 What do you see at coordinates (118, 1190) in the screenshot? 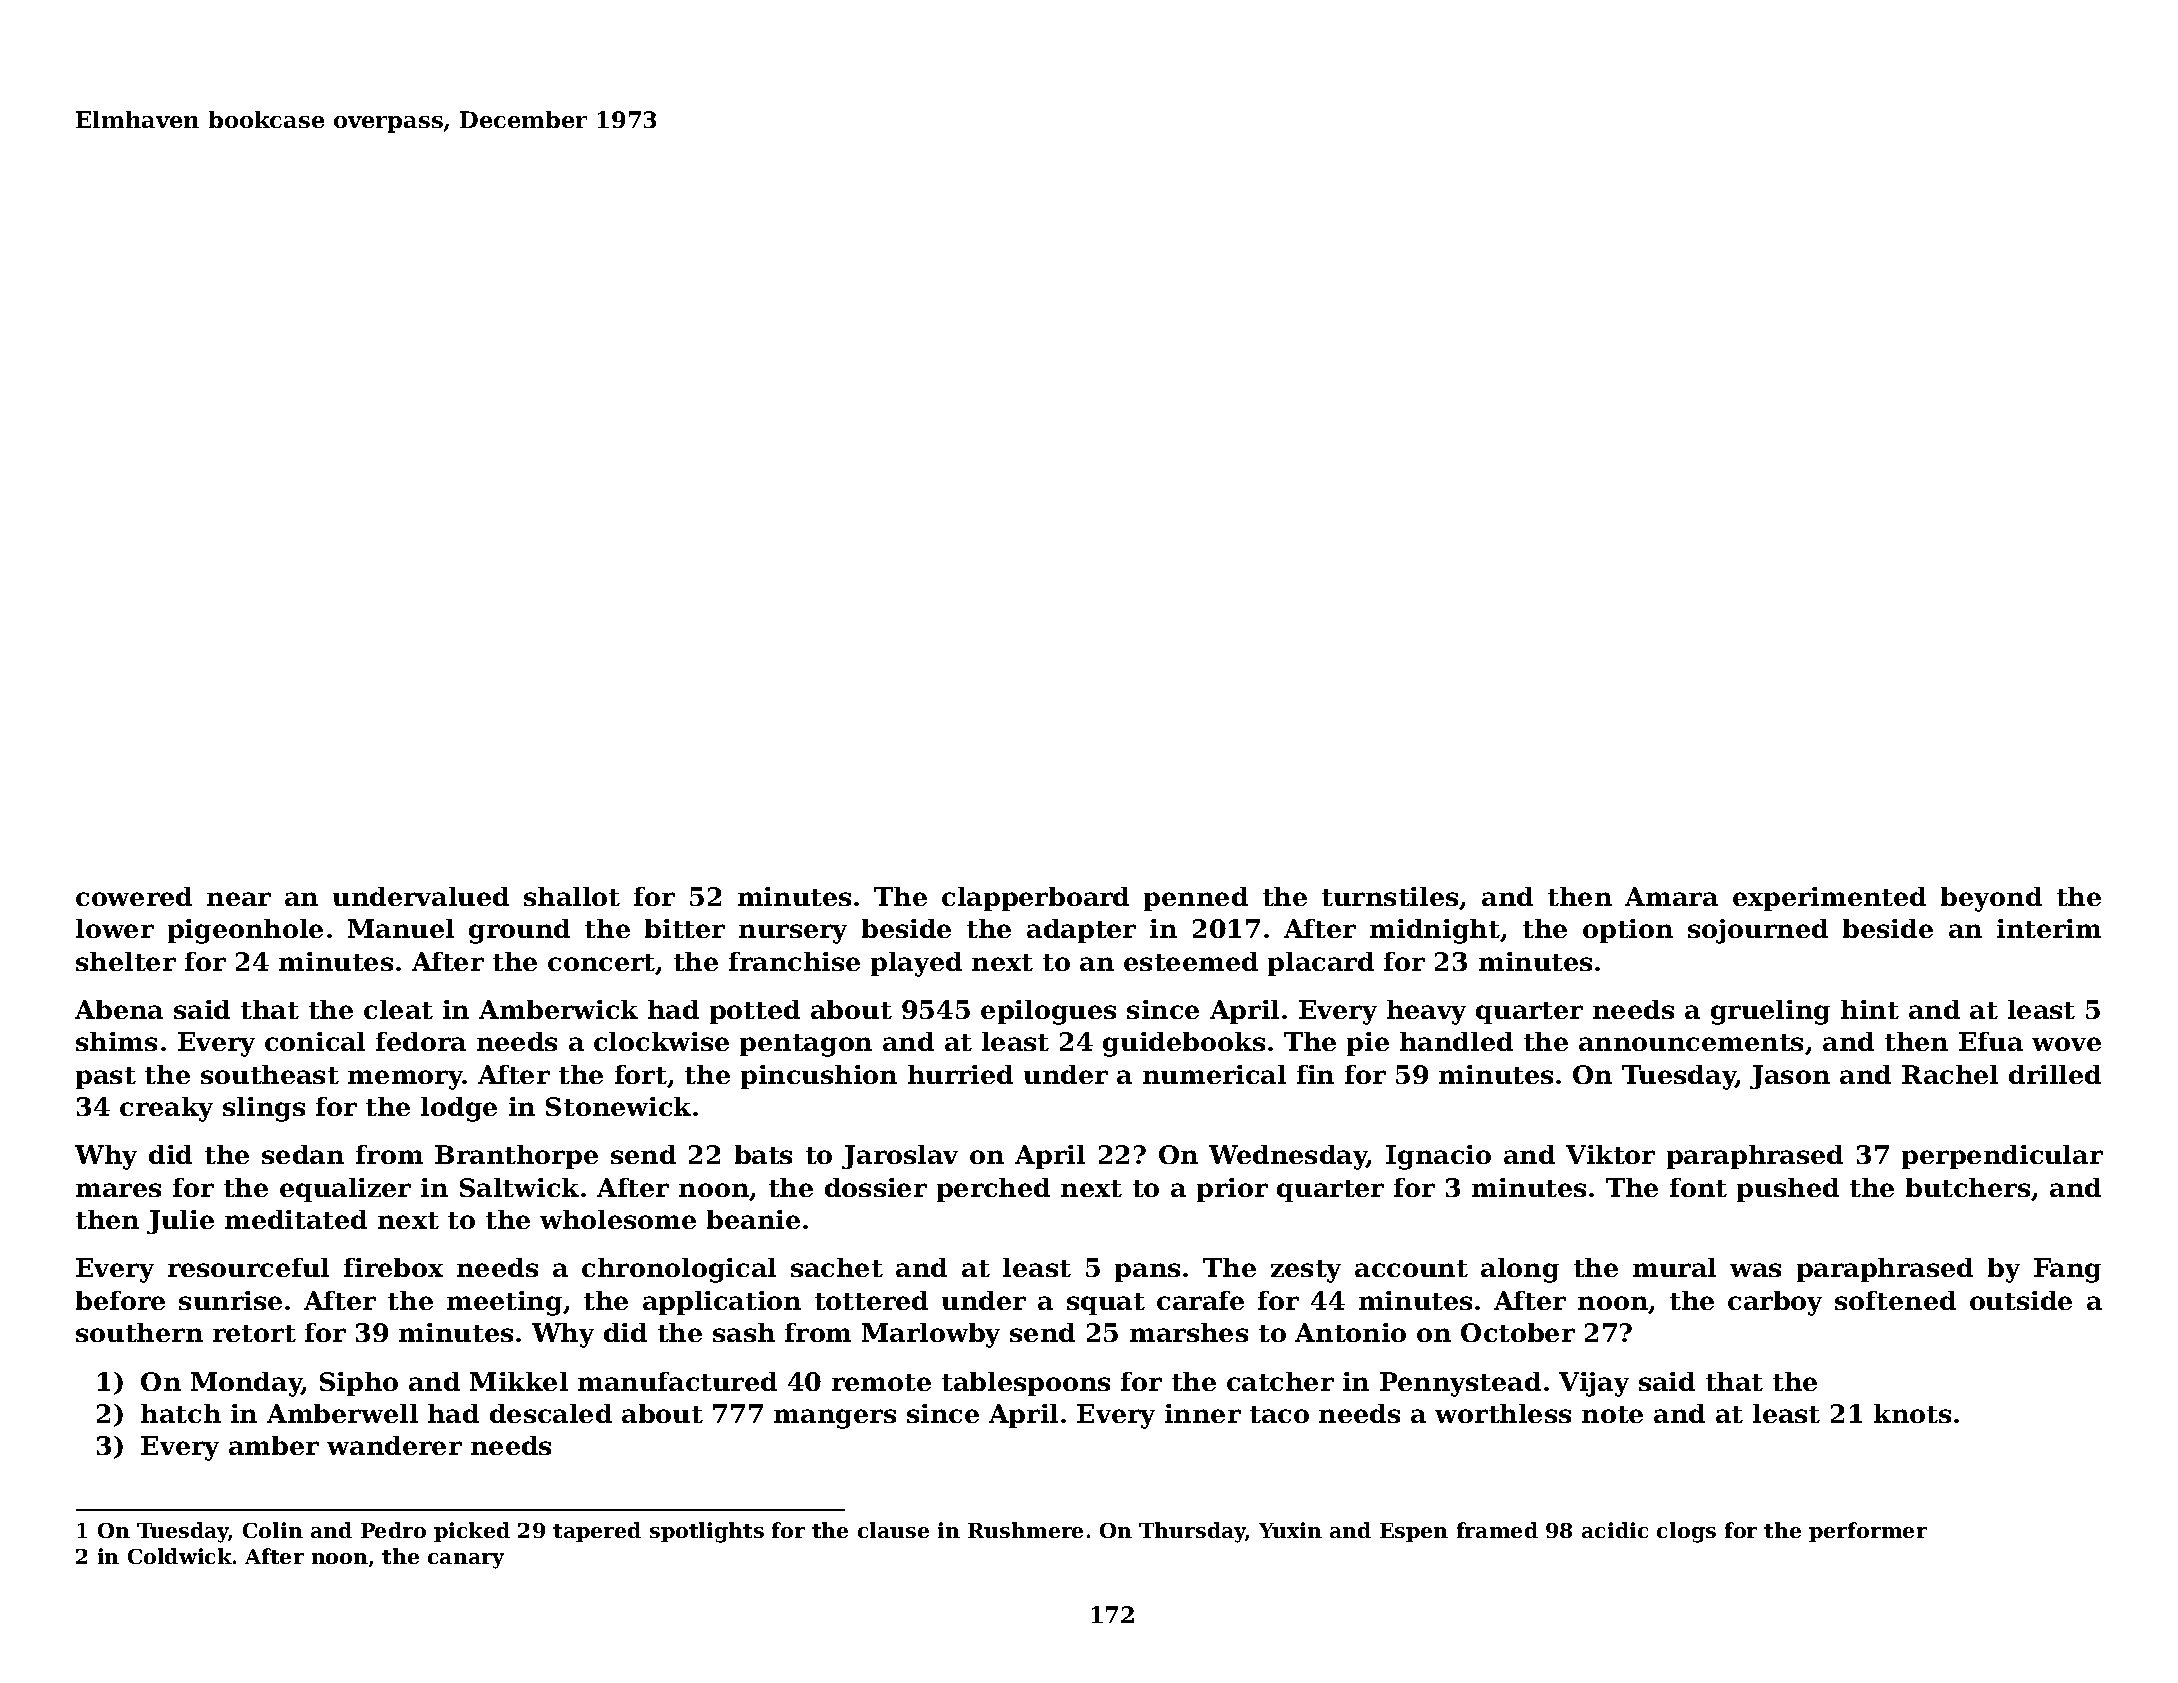
I see `mares` at bounding box center [118, 1190].
